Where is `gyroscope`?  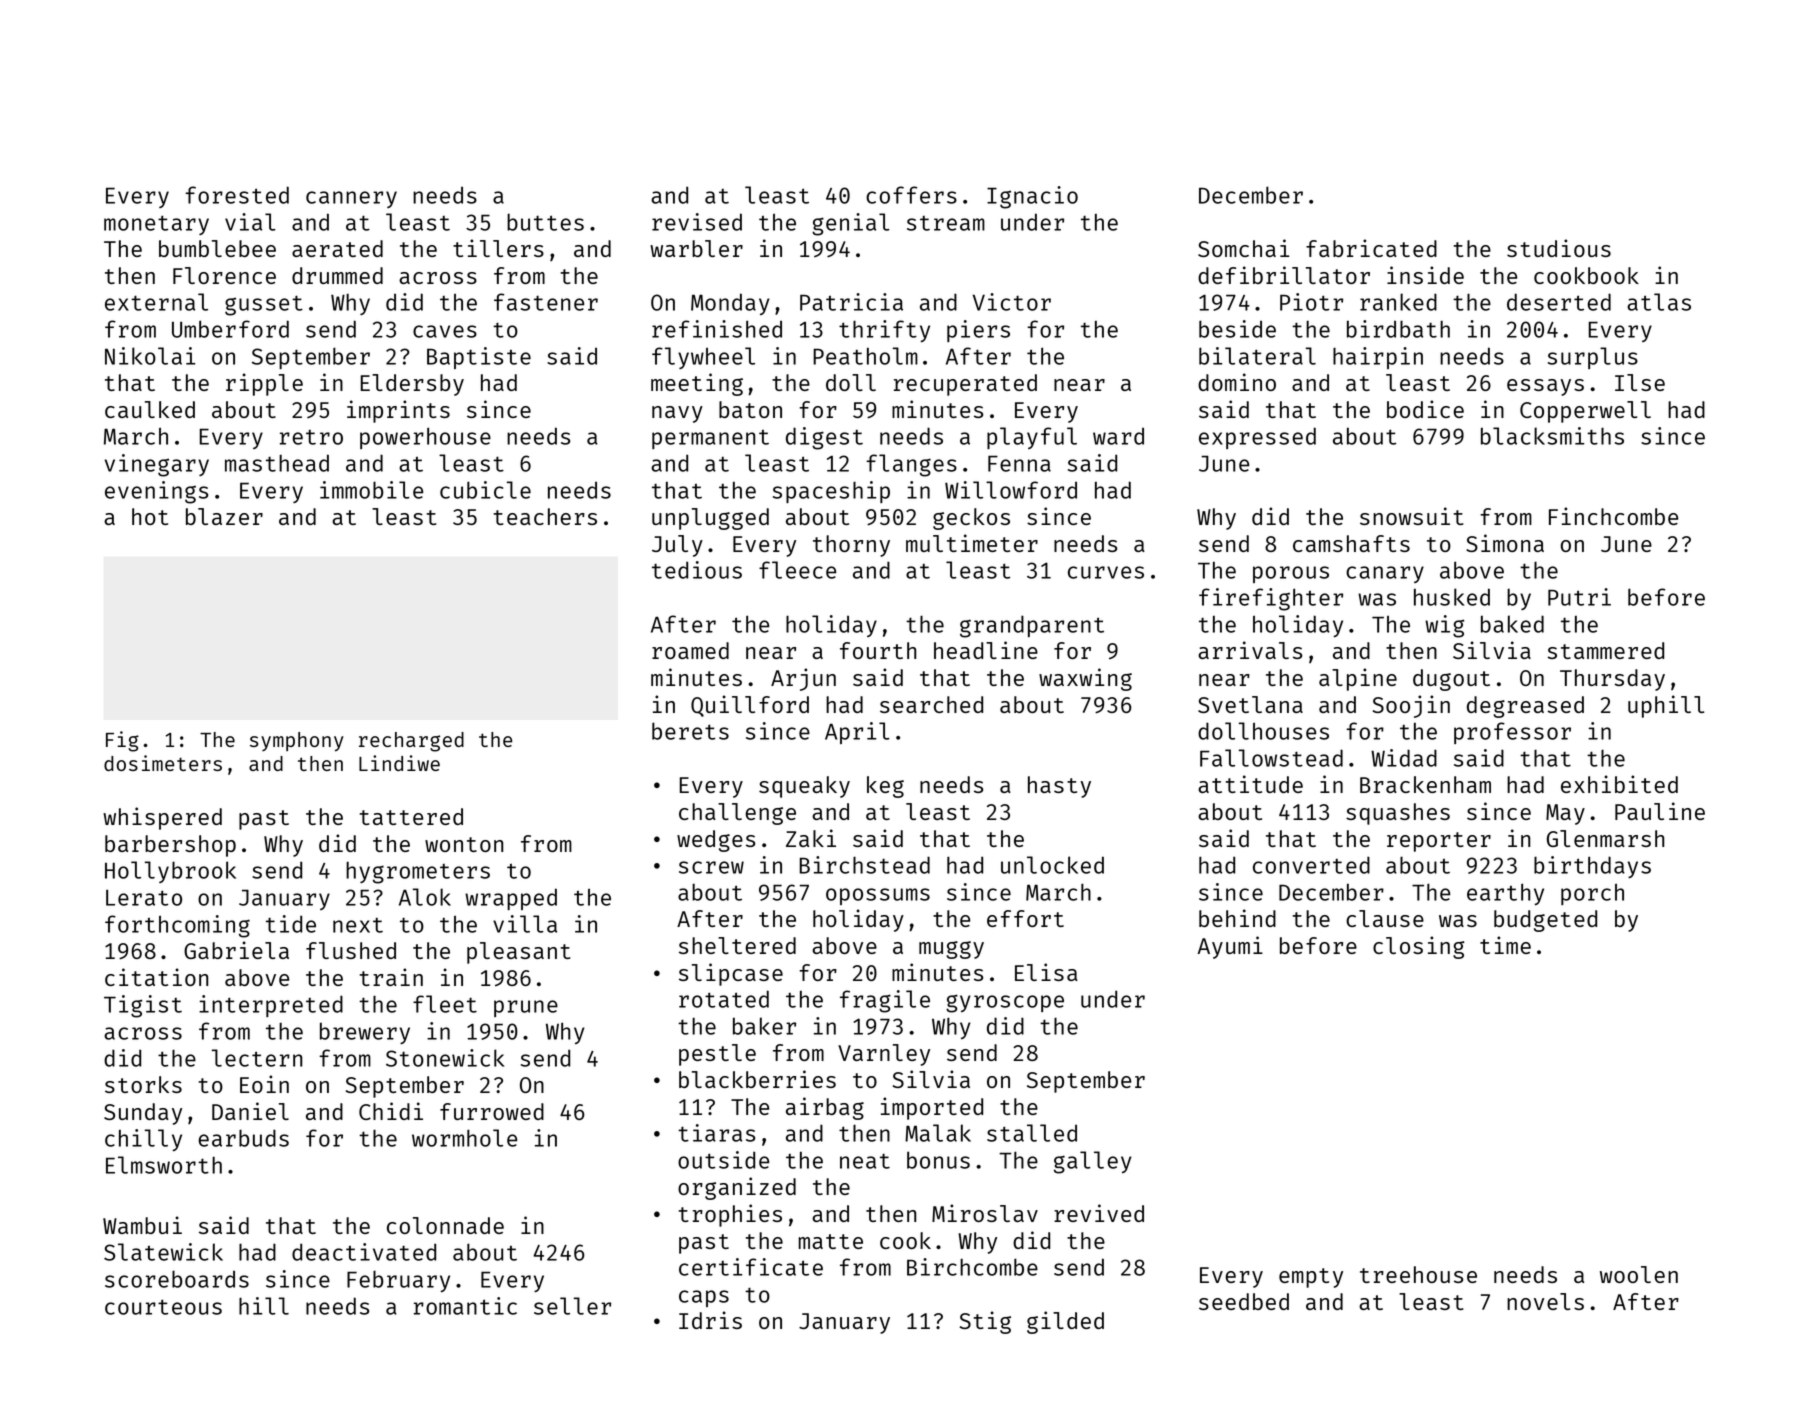 gyroscope is located at coordinates (1005, 1003).
